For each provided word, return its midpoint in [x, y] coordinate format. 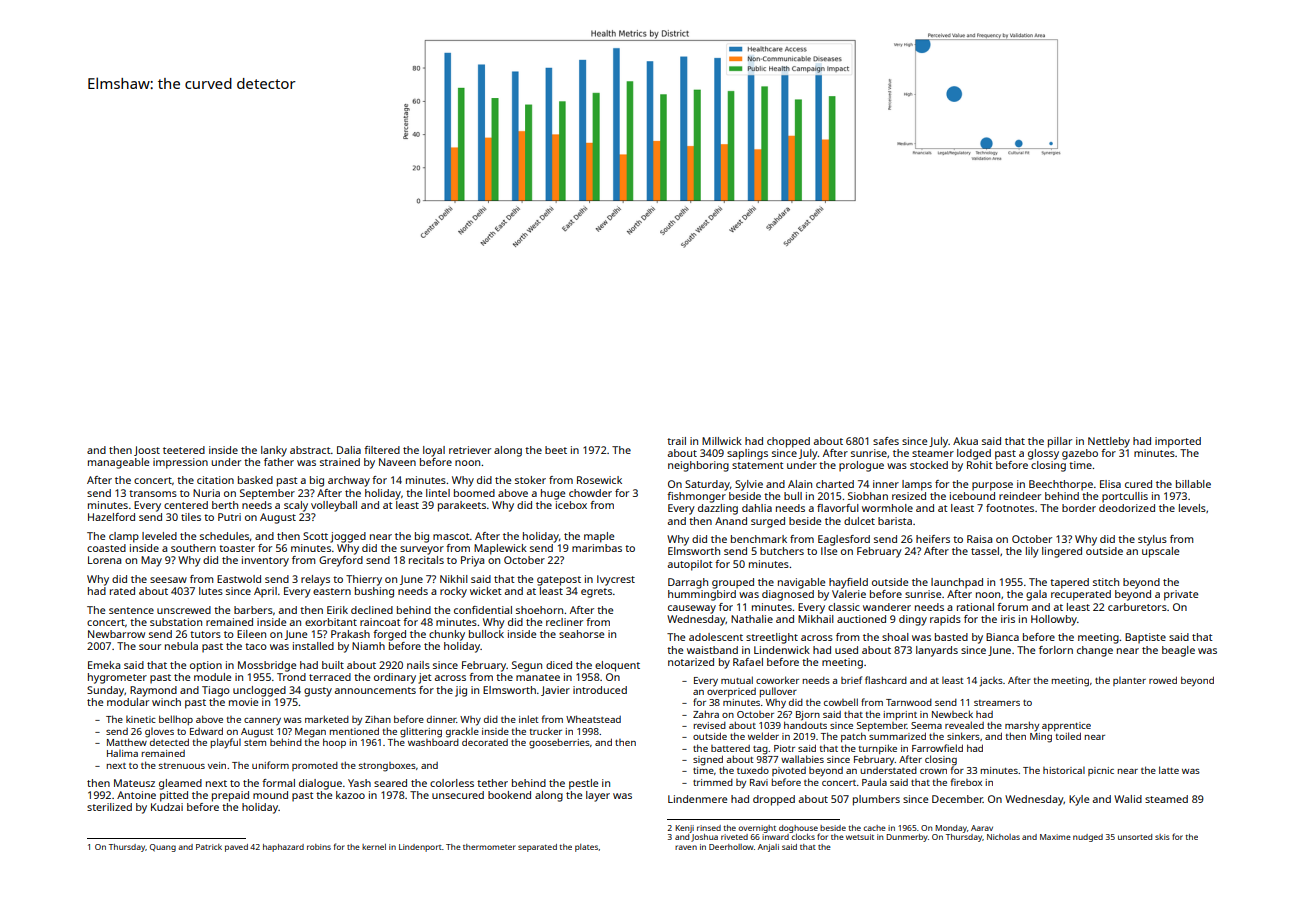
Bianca [1002, 637]
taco [256, 646]
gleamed [180, 784]
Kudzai [167, 807]
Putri [229, 517]
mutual [737, 680]
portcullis [1125, 497]
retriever [470, 450]
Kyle [1079, 800]
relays [315, 580]
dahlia [757, 508]
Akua [965, 441]
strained [340, 462]
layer [598, 796]
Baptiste [1145, 638]
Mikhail [816, 619]
